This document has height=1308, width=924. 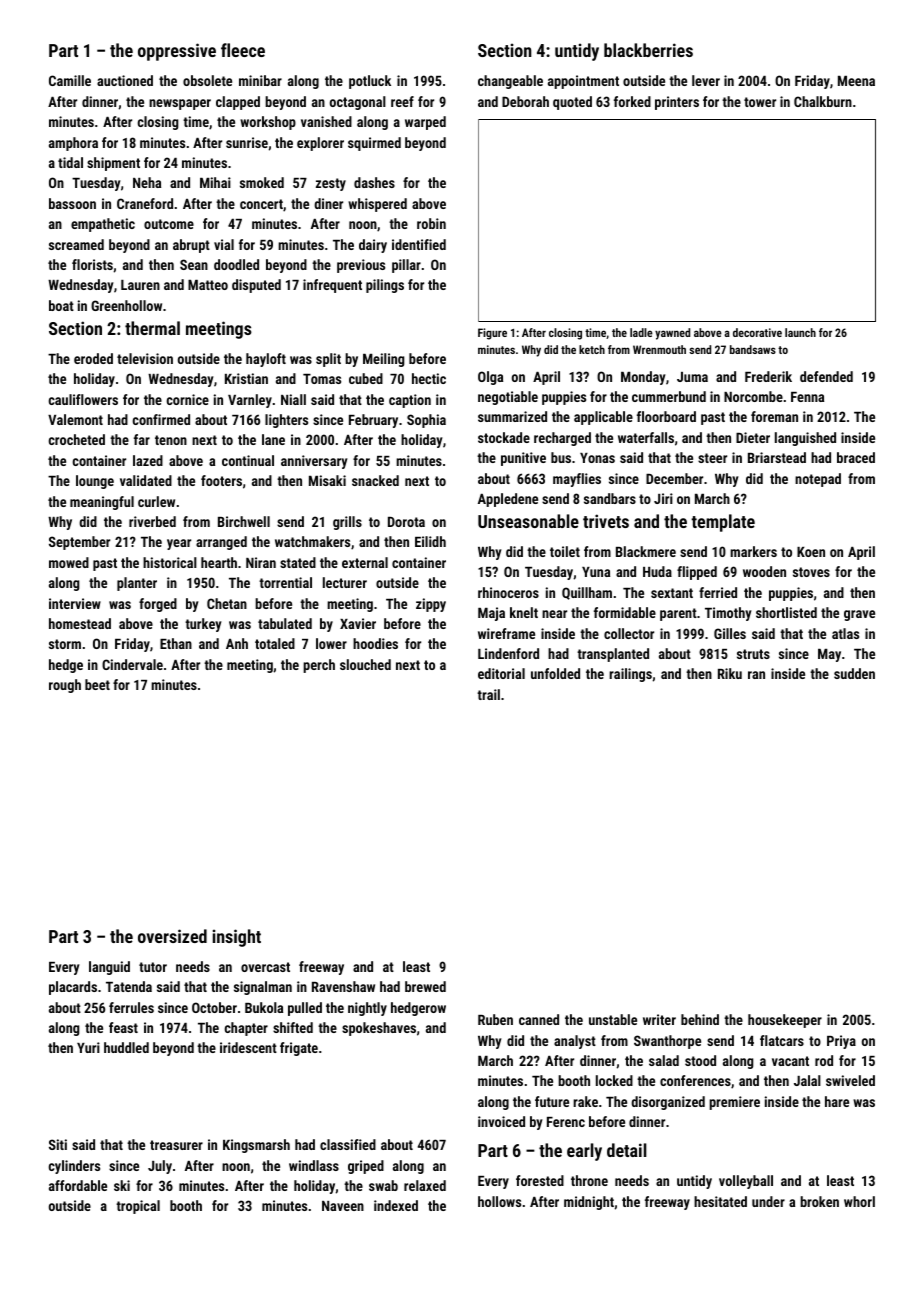 What do you see at coordinates (488, 694) in the document?
I see `trail` at bounding box center [488, 694].
